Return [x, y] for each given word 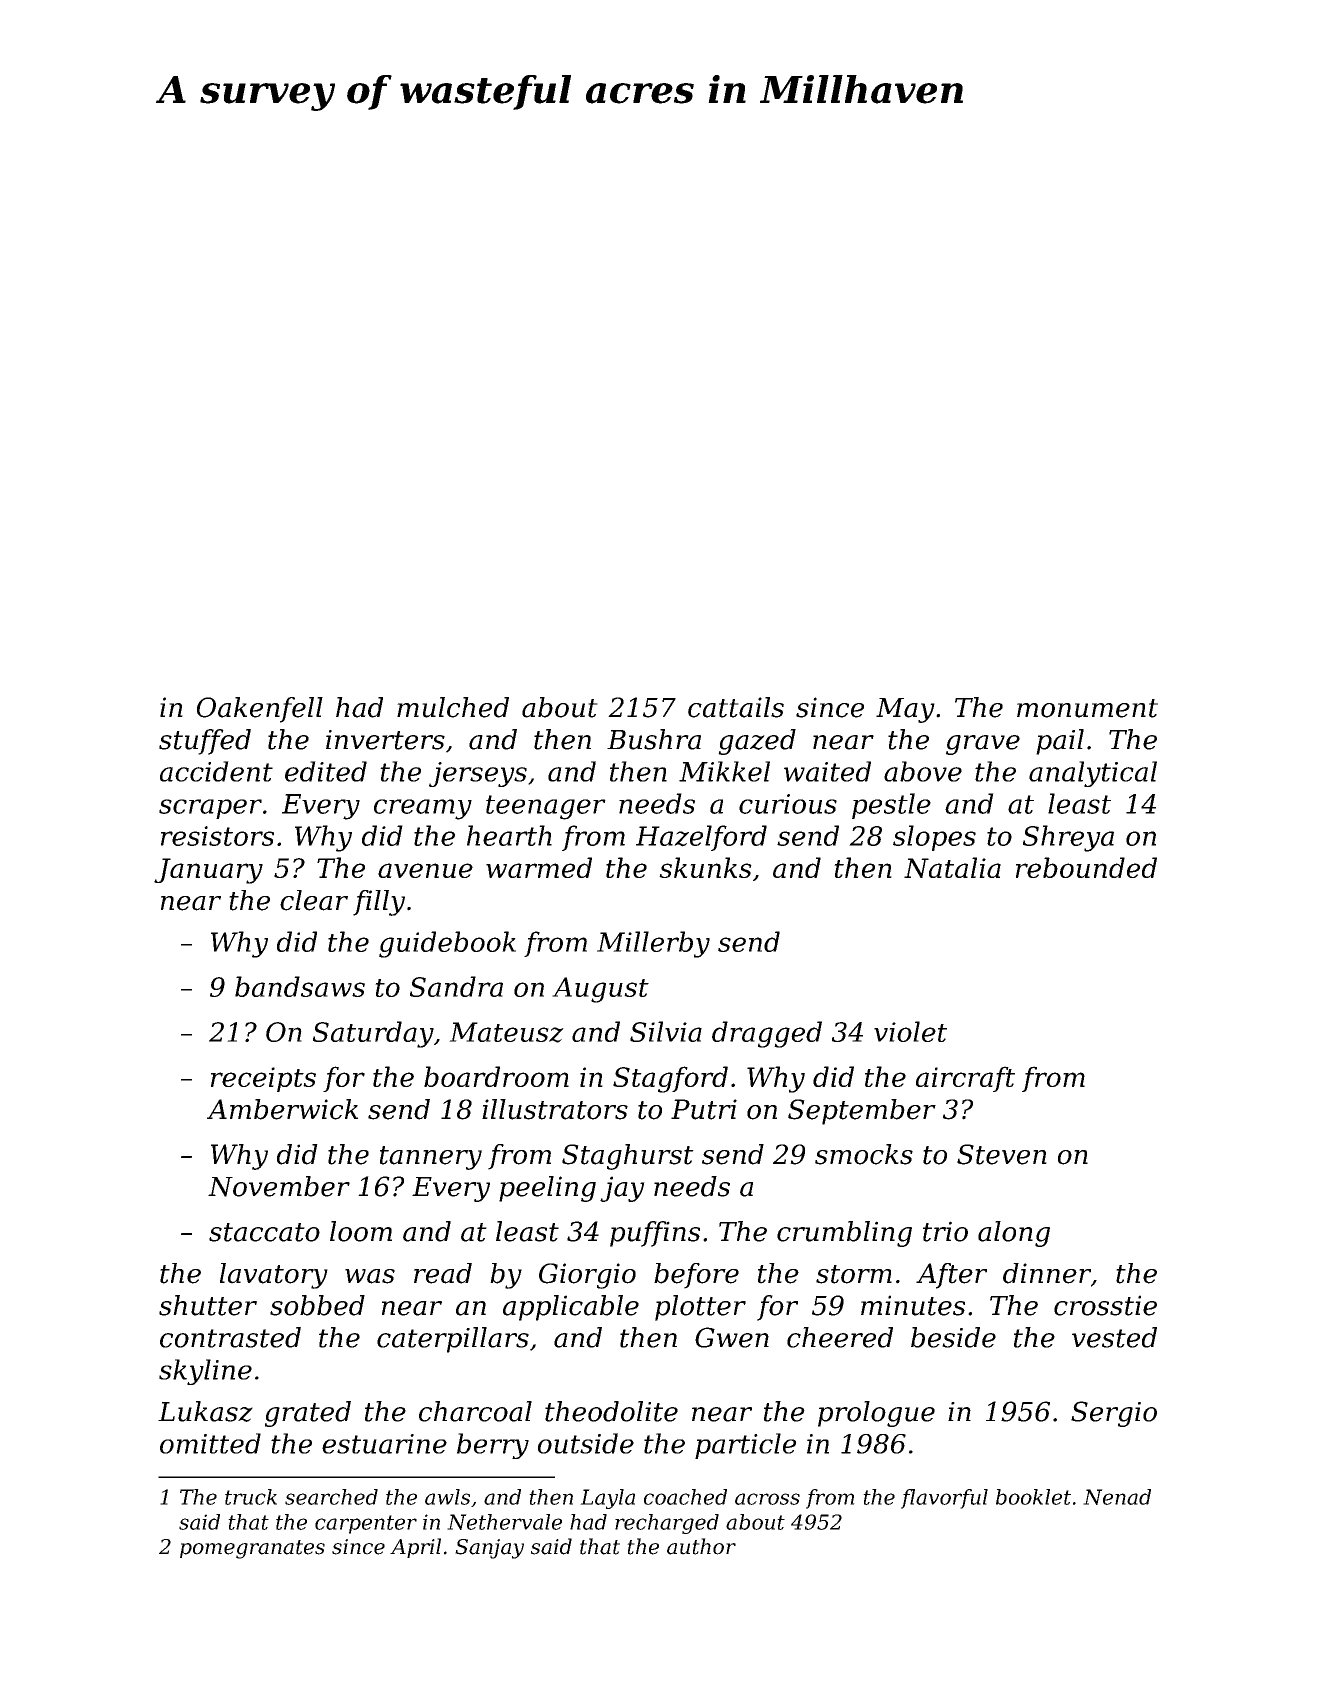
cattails [736, 707]
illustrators [555, 1109]
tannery [431, 1158]
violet [910, 1031]
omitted [210, 1443]
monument [1087, 708]
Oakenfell [260, 710]
